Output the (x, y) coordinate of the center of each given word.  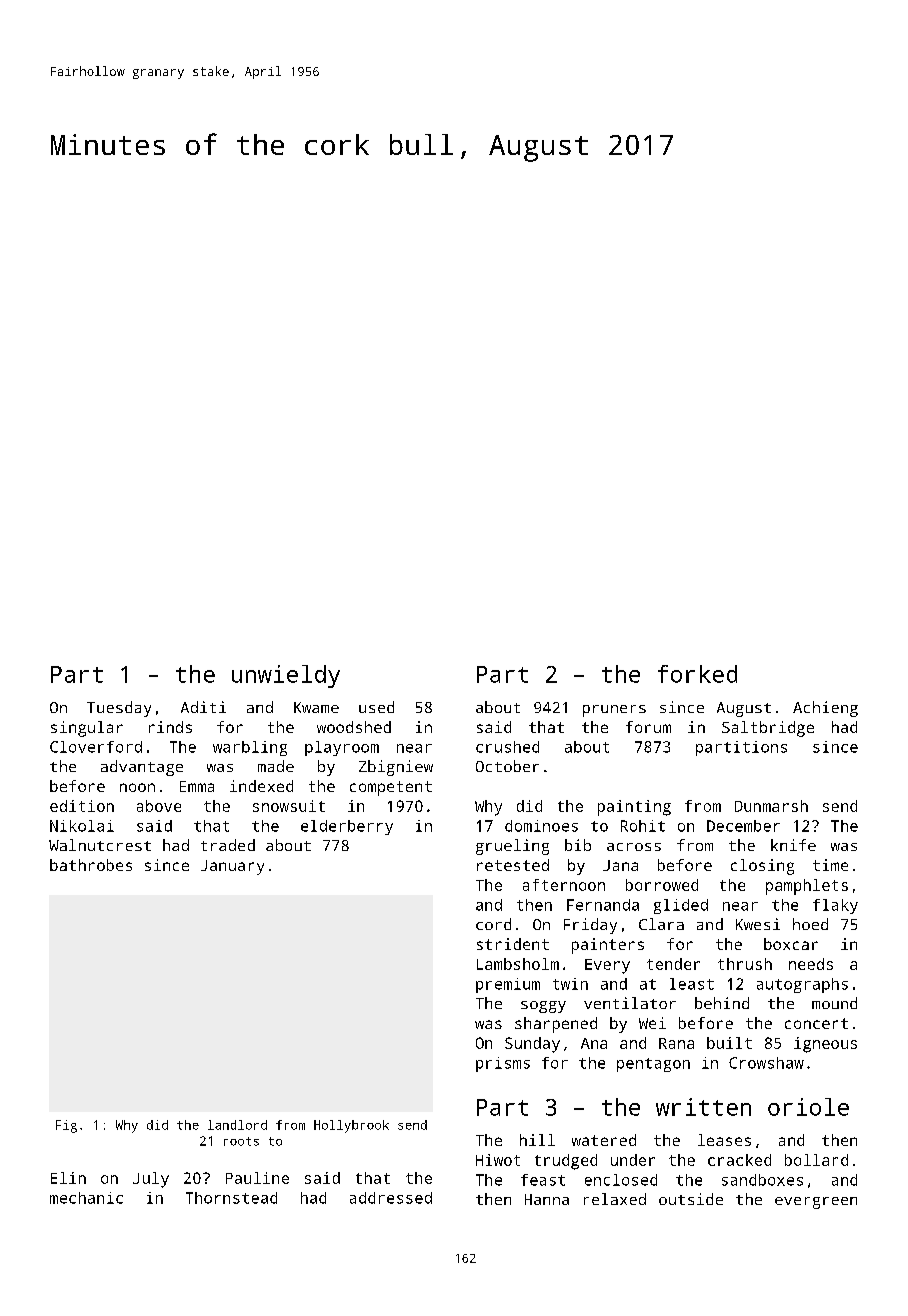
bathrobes (91, 865)
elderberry (347, 827)
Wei (652, 1023)
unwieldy (286, 676)
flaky (835, 906)
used (376, 707)
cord (493, 924)
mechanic (86, 1198)
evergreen (816, 1203)
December (743, 826)
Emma (197, 786)
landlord (237, 1125)
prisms (503, 1064)
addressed (391, 1198)
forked (697, 674)
